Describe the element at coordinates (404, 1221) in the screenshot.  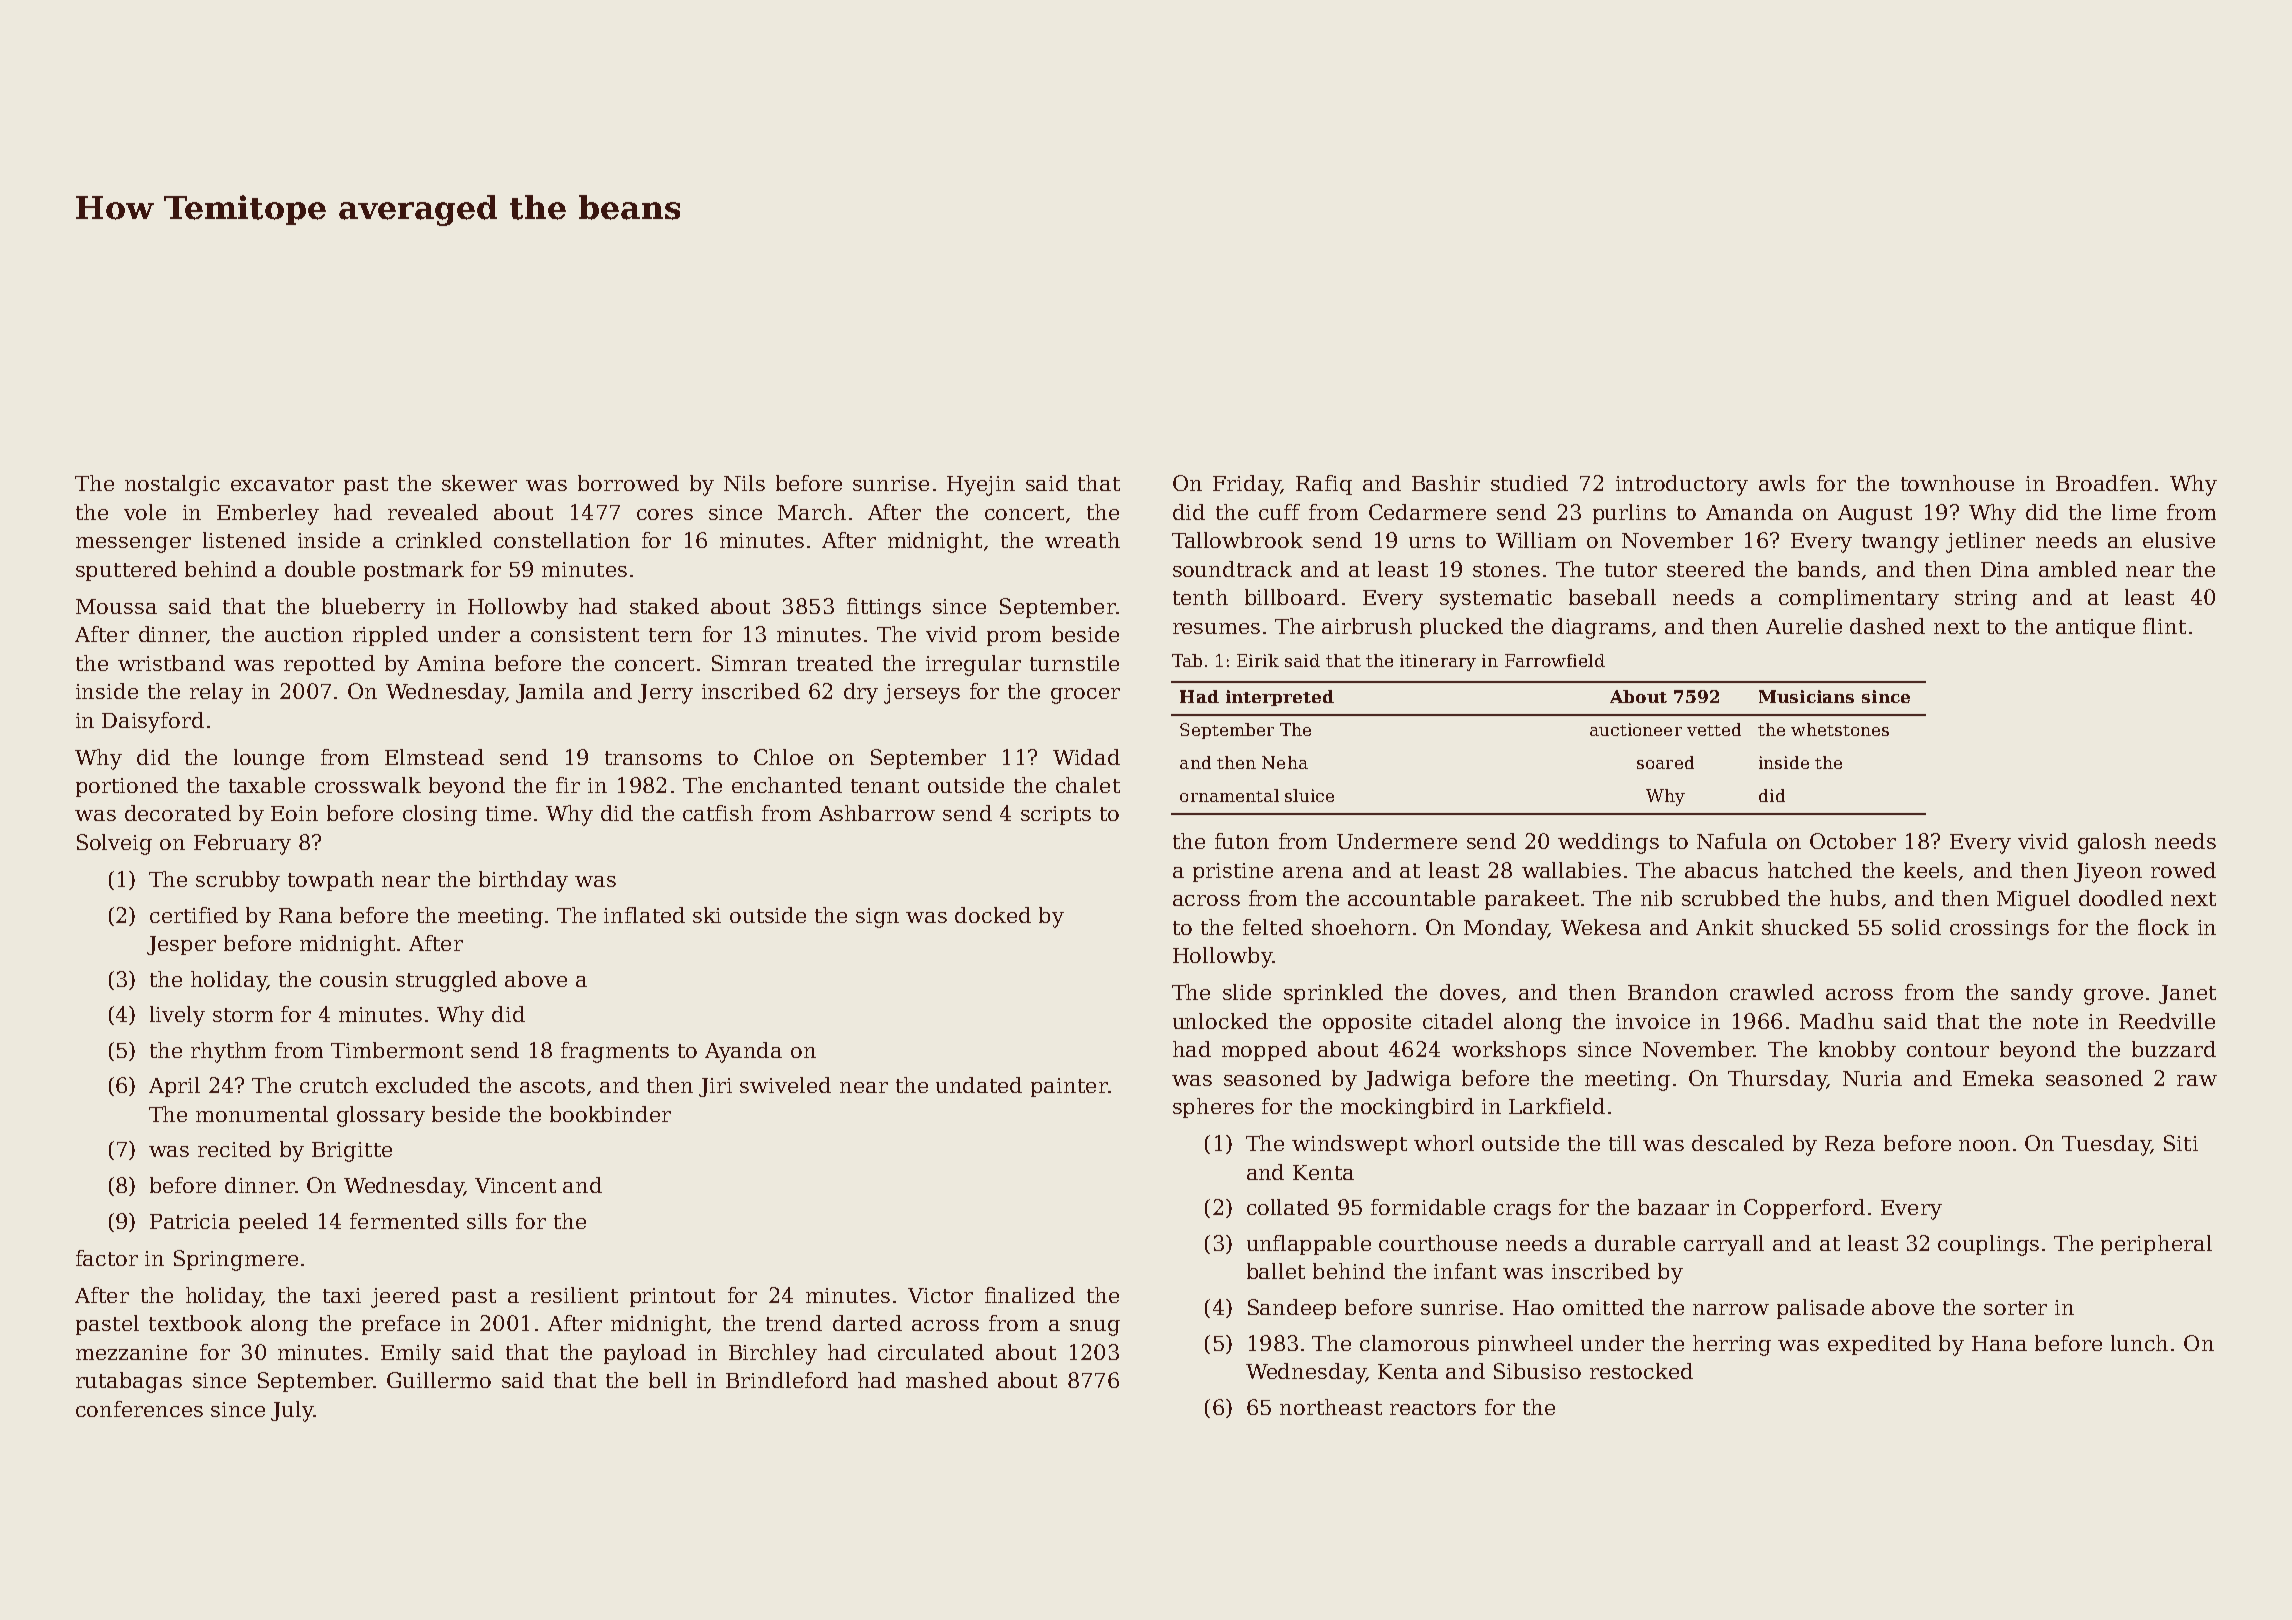
I see `fermented` at that location.
